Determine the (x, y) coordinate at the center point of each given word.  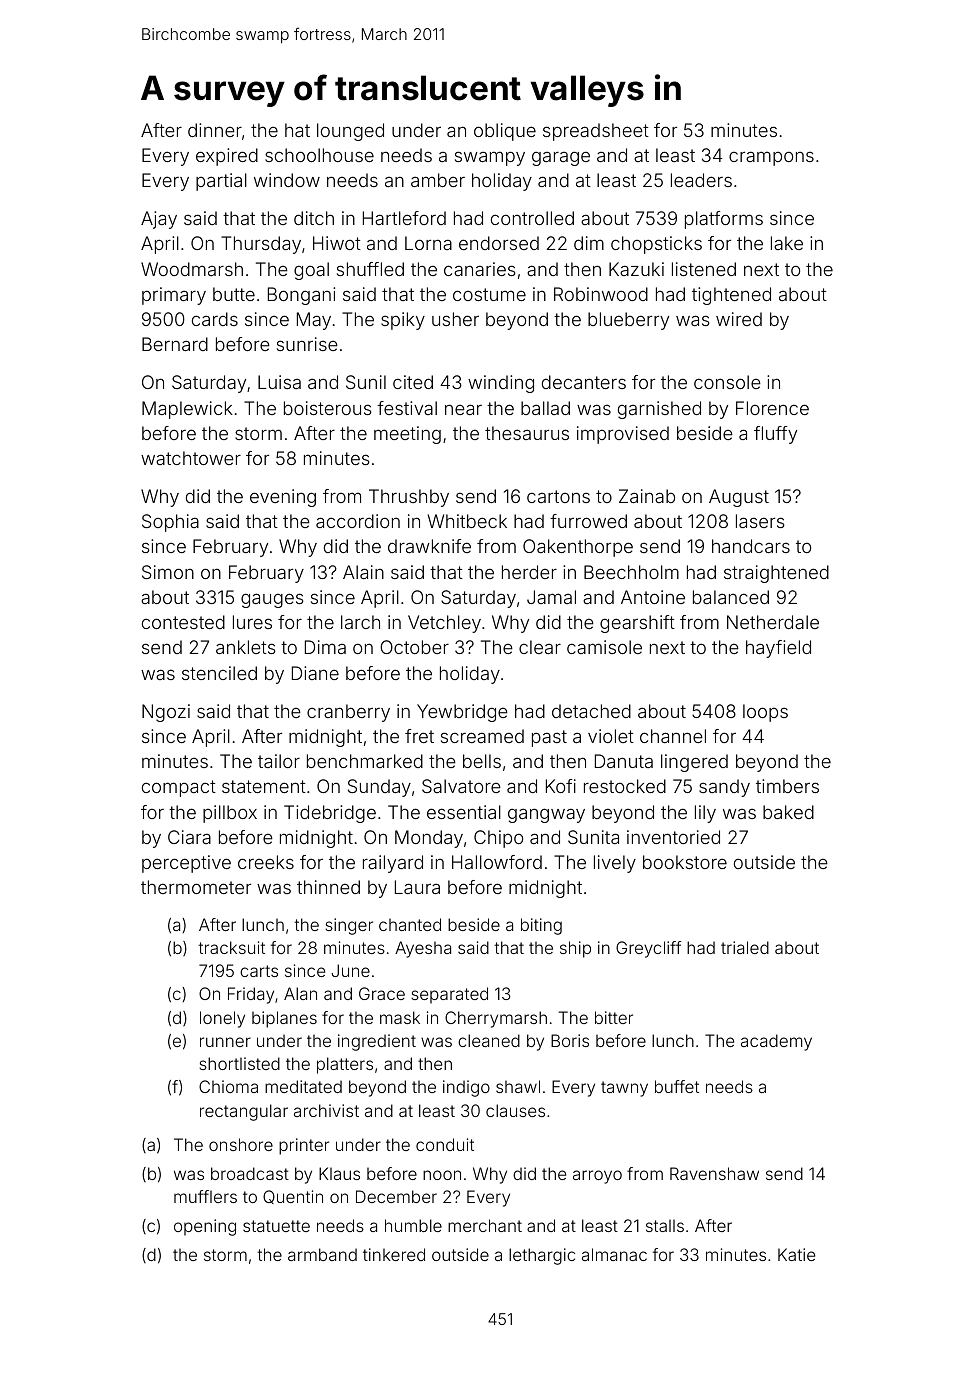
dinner (215, 130)
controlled (532, 218)
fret (419, 736)
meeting (407, 435)
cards (215, 319)
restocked (625, 786)
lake (787, 243)
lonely (222, 1019)
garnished (659, 410)
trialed (745, 947)
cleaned (489, 1040)
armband (322, 1254)
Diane (315, 673)
